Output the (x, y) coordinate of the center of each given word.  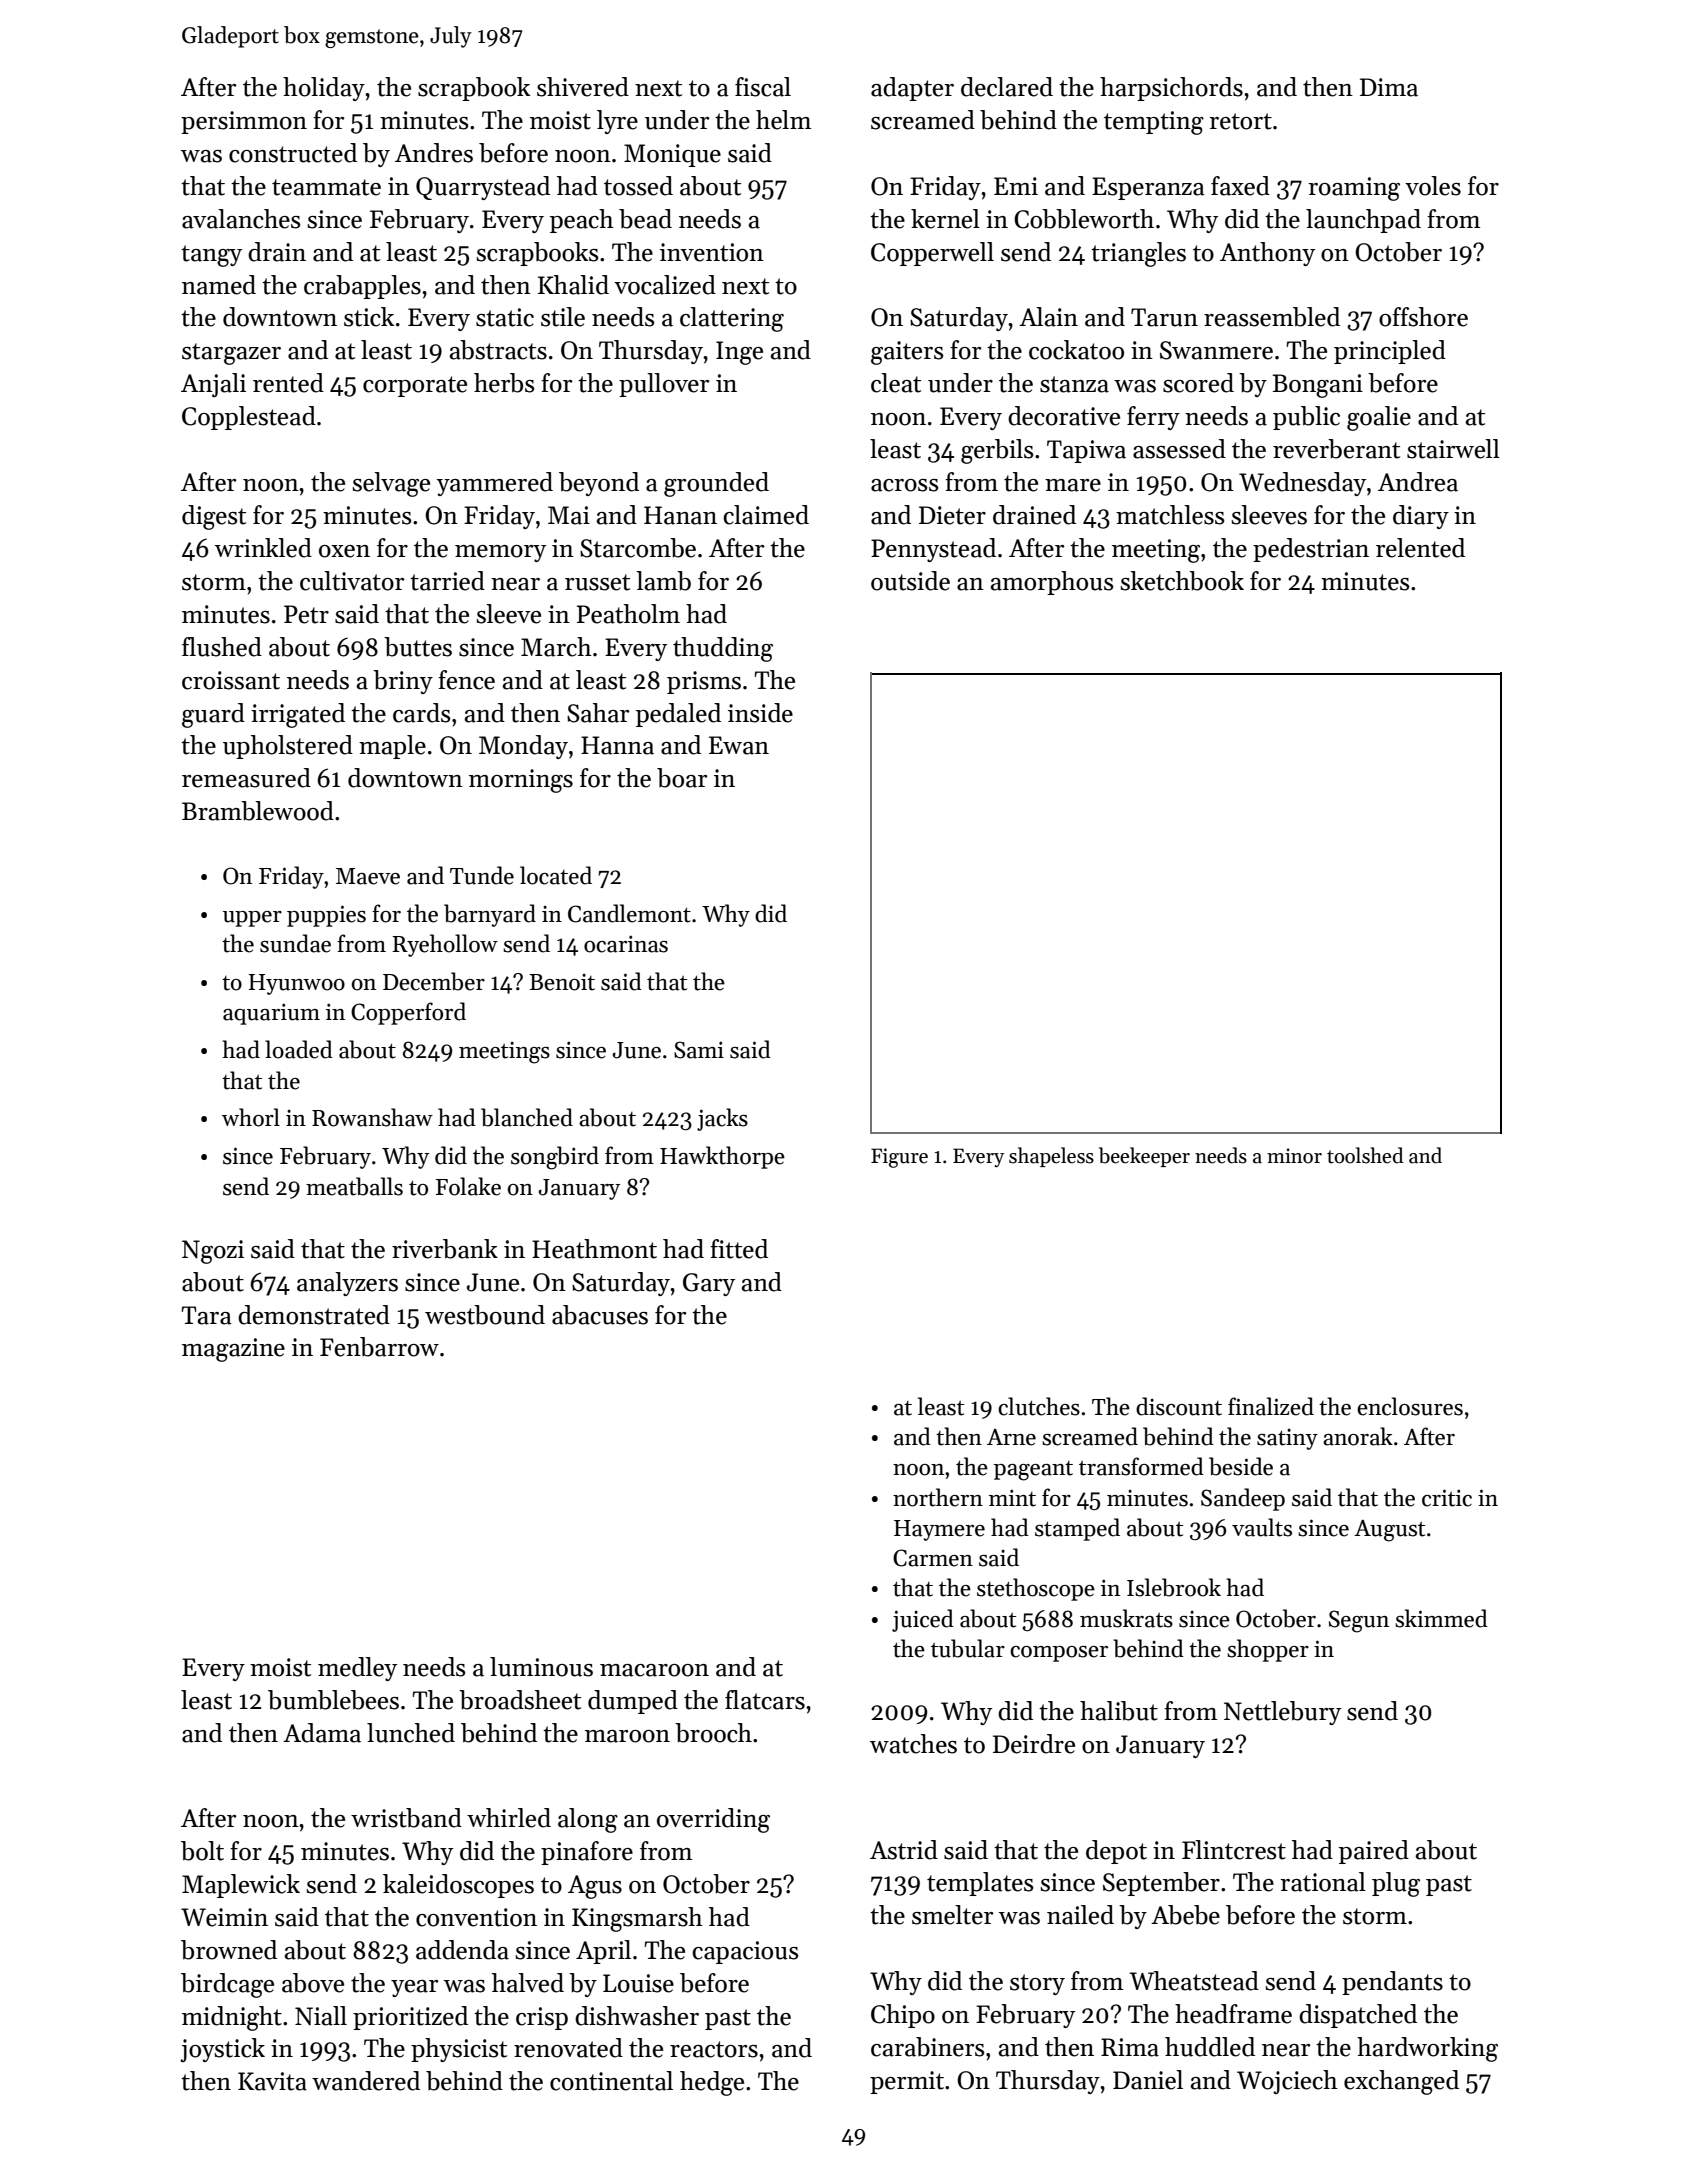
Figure (899, 1158)
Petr (306, 614)
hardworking (1427, 2049)
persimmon (244, 122)
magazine (233, 1350)
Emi (1016, 186)
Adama (322, 1733)
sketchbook (1182, 581)
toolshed (1365, 1155)
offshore (1423, 317)
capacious (745, 1952)
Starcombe (638, 548)
